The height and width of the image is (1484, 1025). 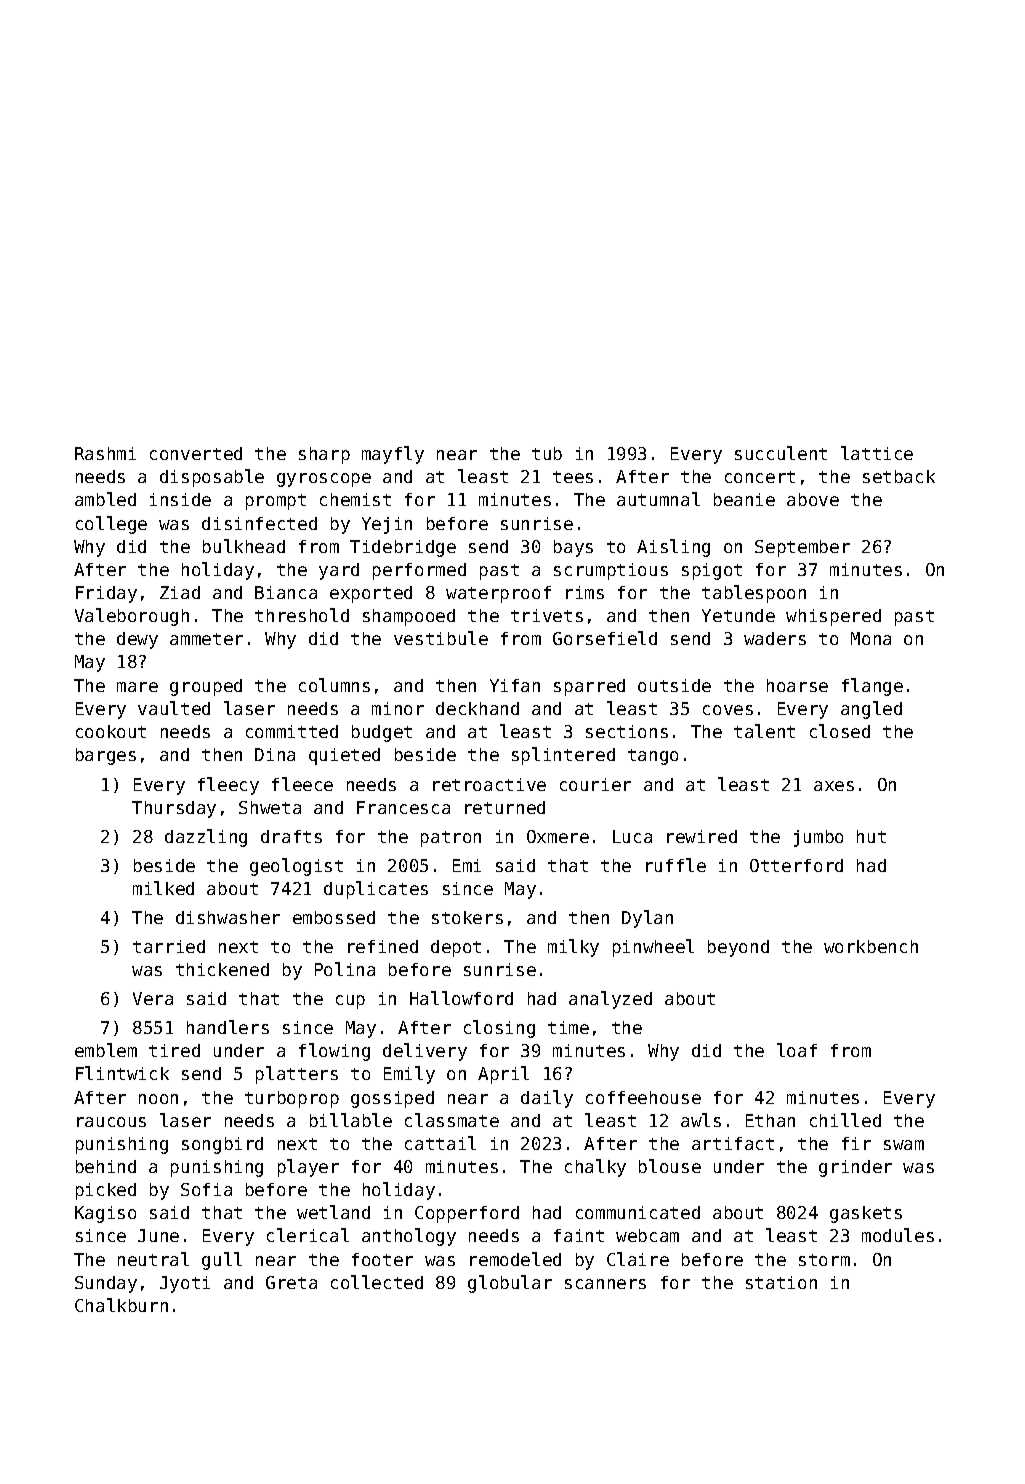 What do you see at coordinates (153, 998) in the image?
I see `Vera` at bounding box center [153, 998].
